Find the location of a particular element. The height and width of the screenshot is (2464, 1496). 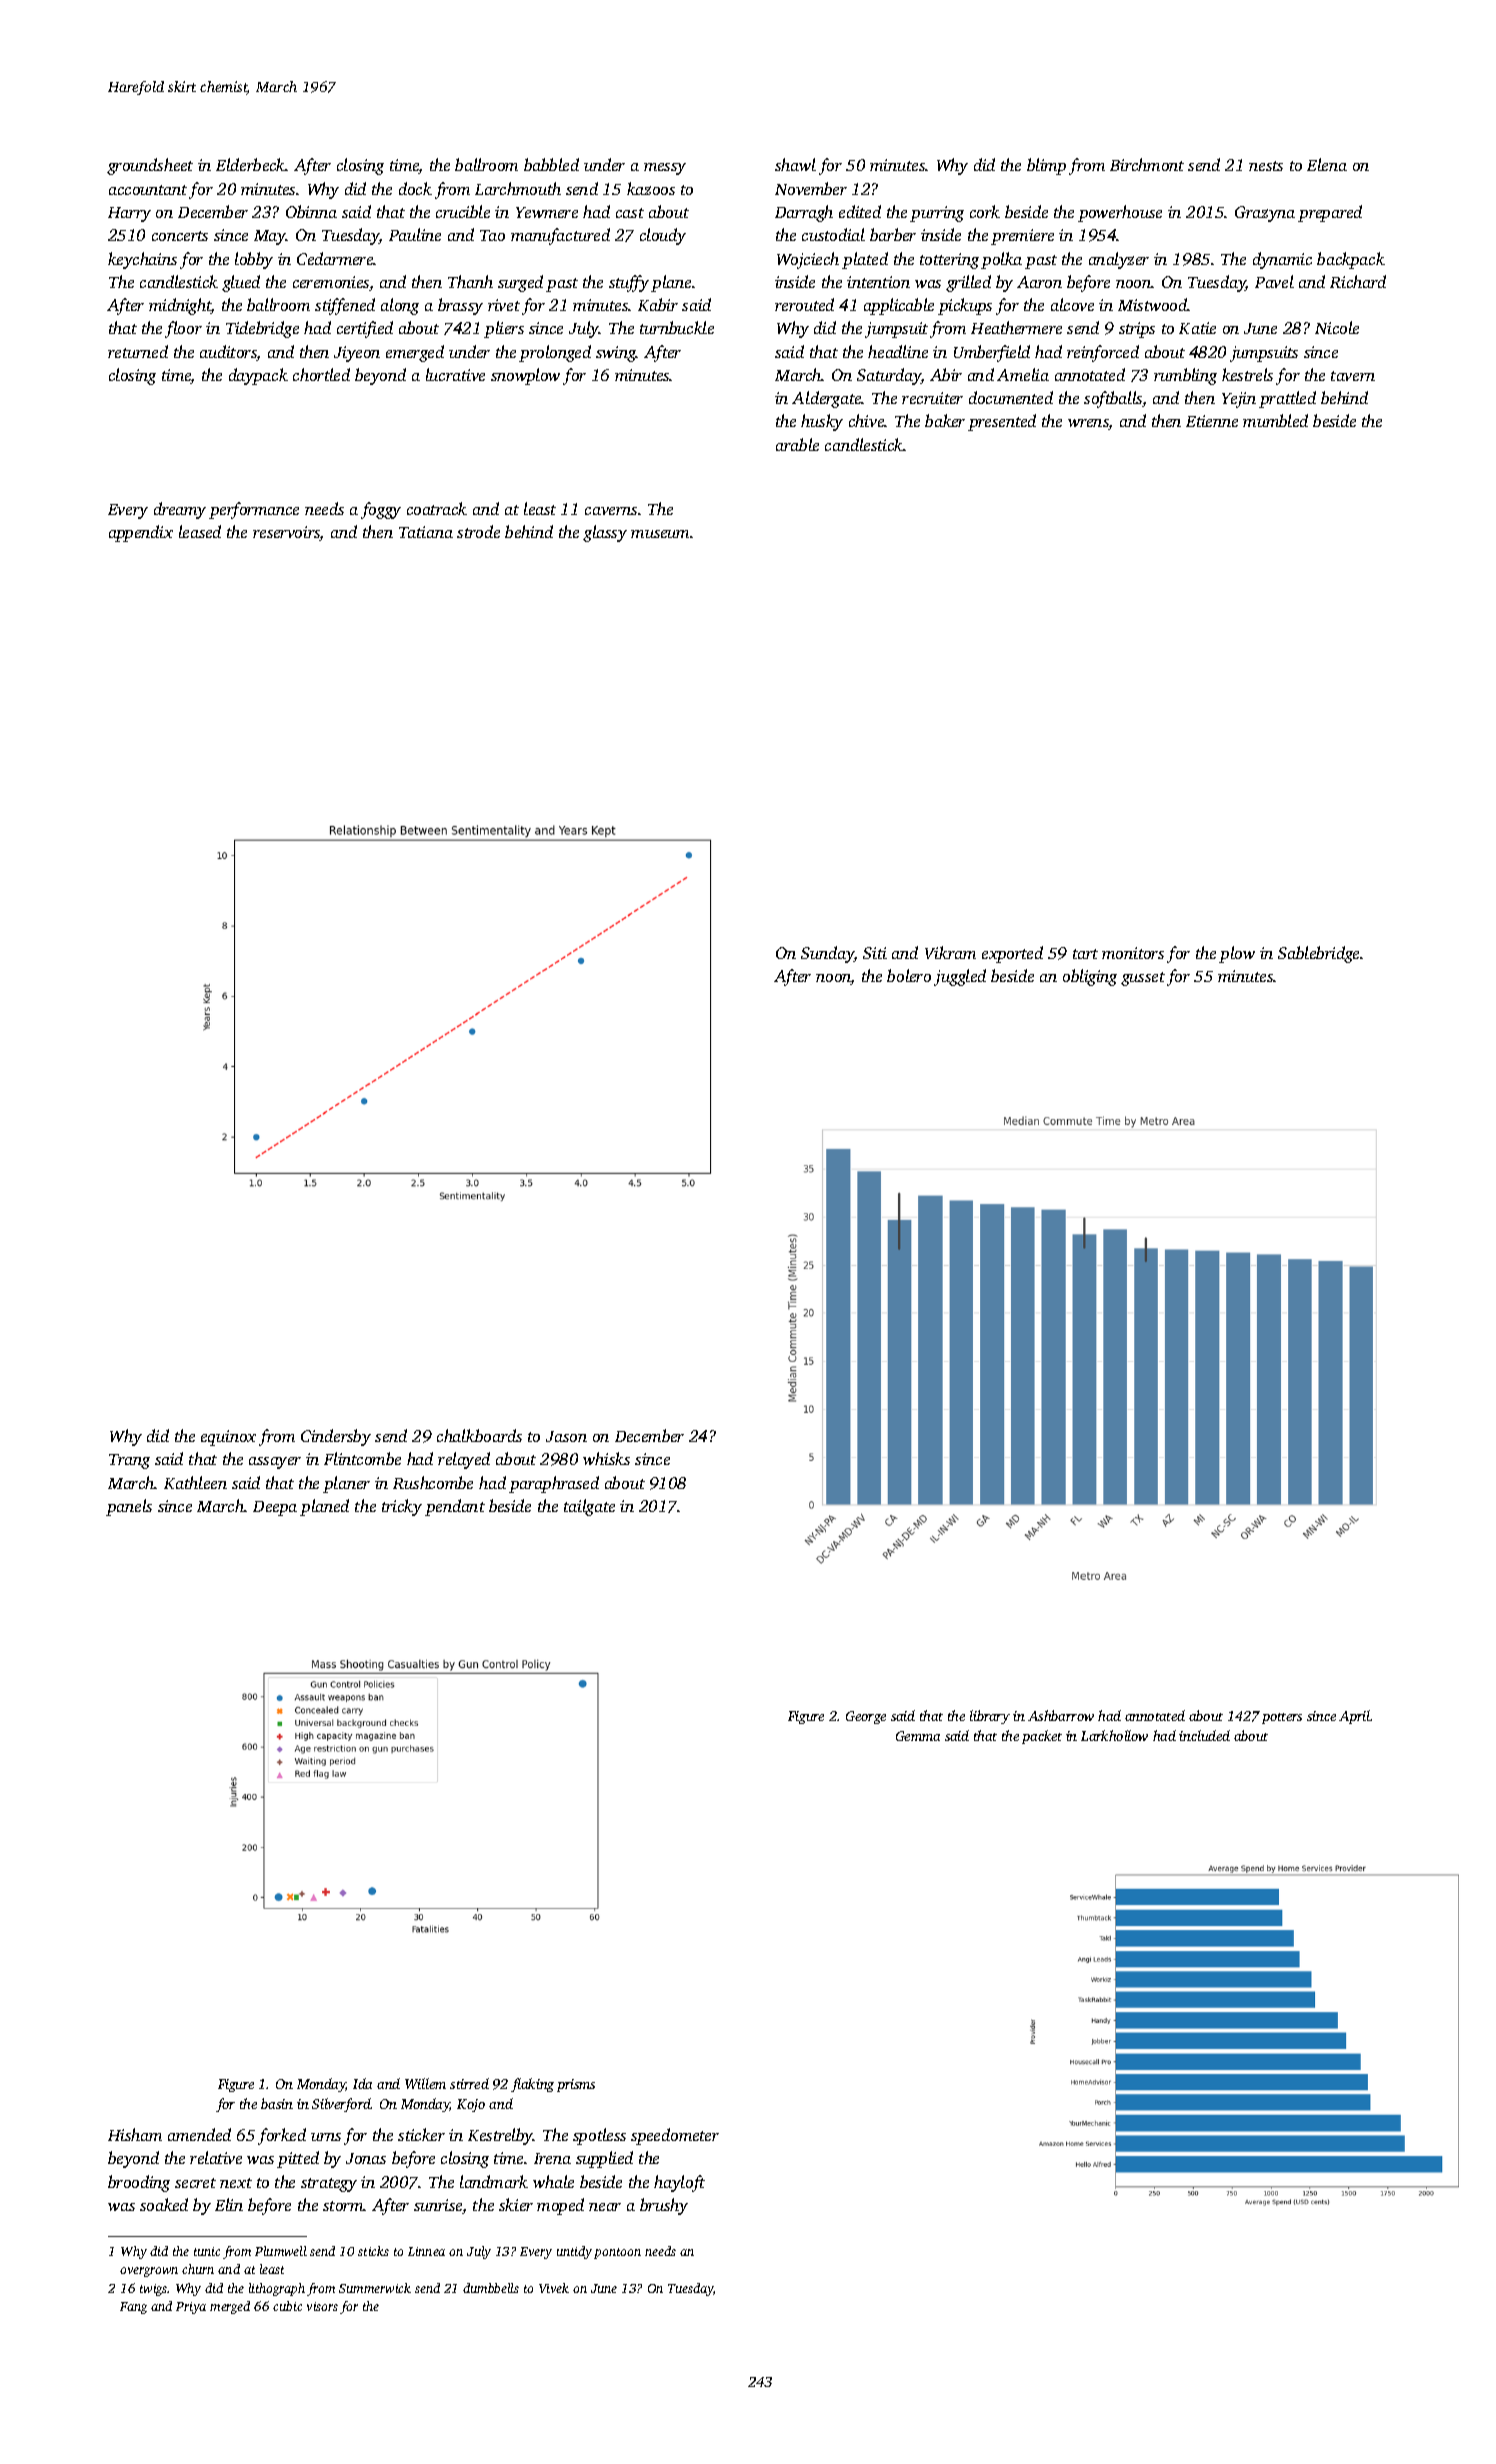

floor is located at coordinates (183, 329).
